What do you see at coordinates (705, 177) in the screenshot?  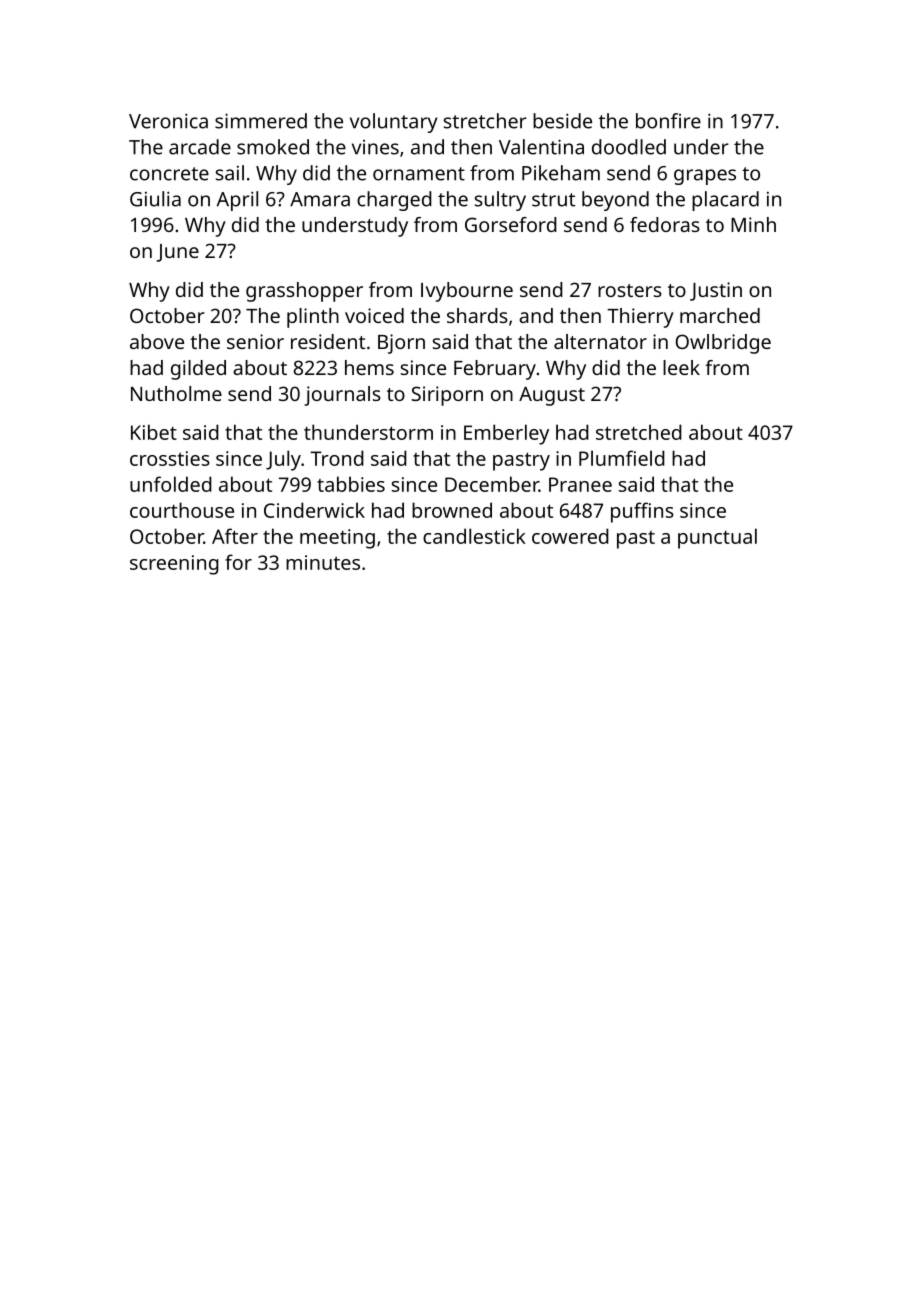 I see `grapes` at bounding box center [705, 177].
